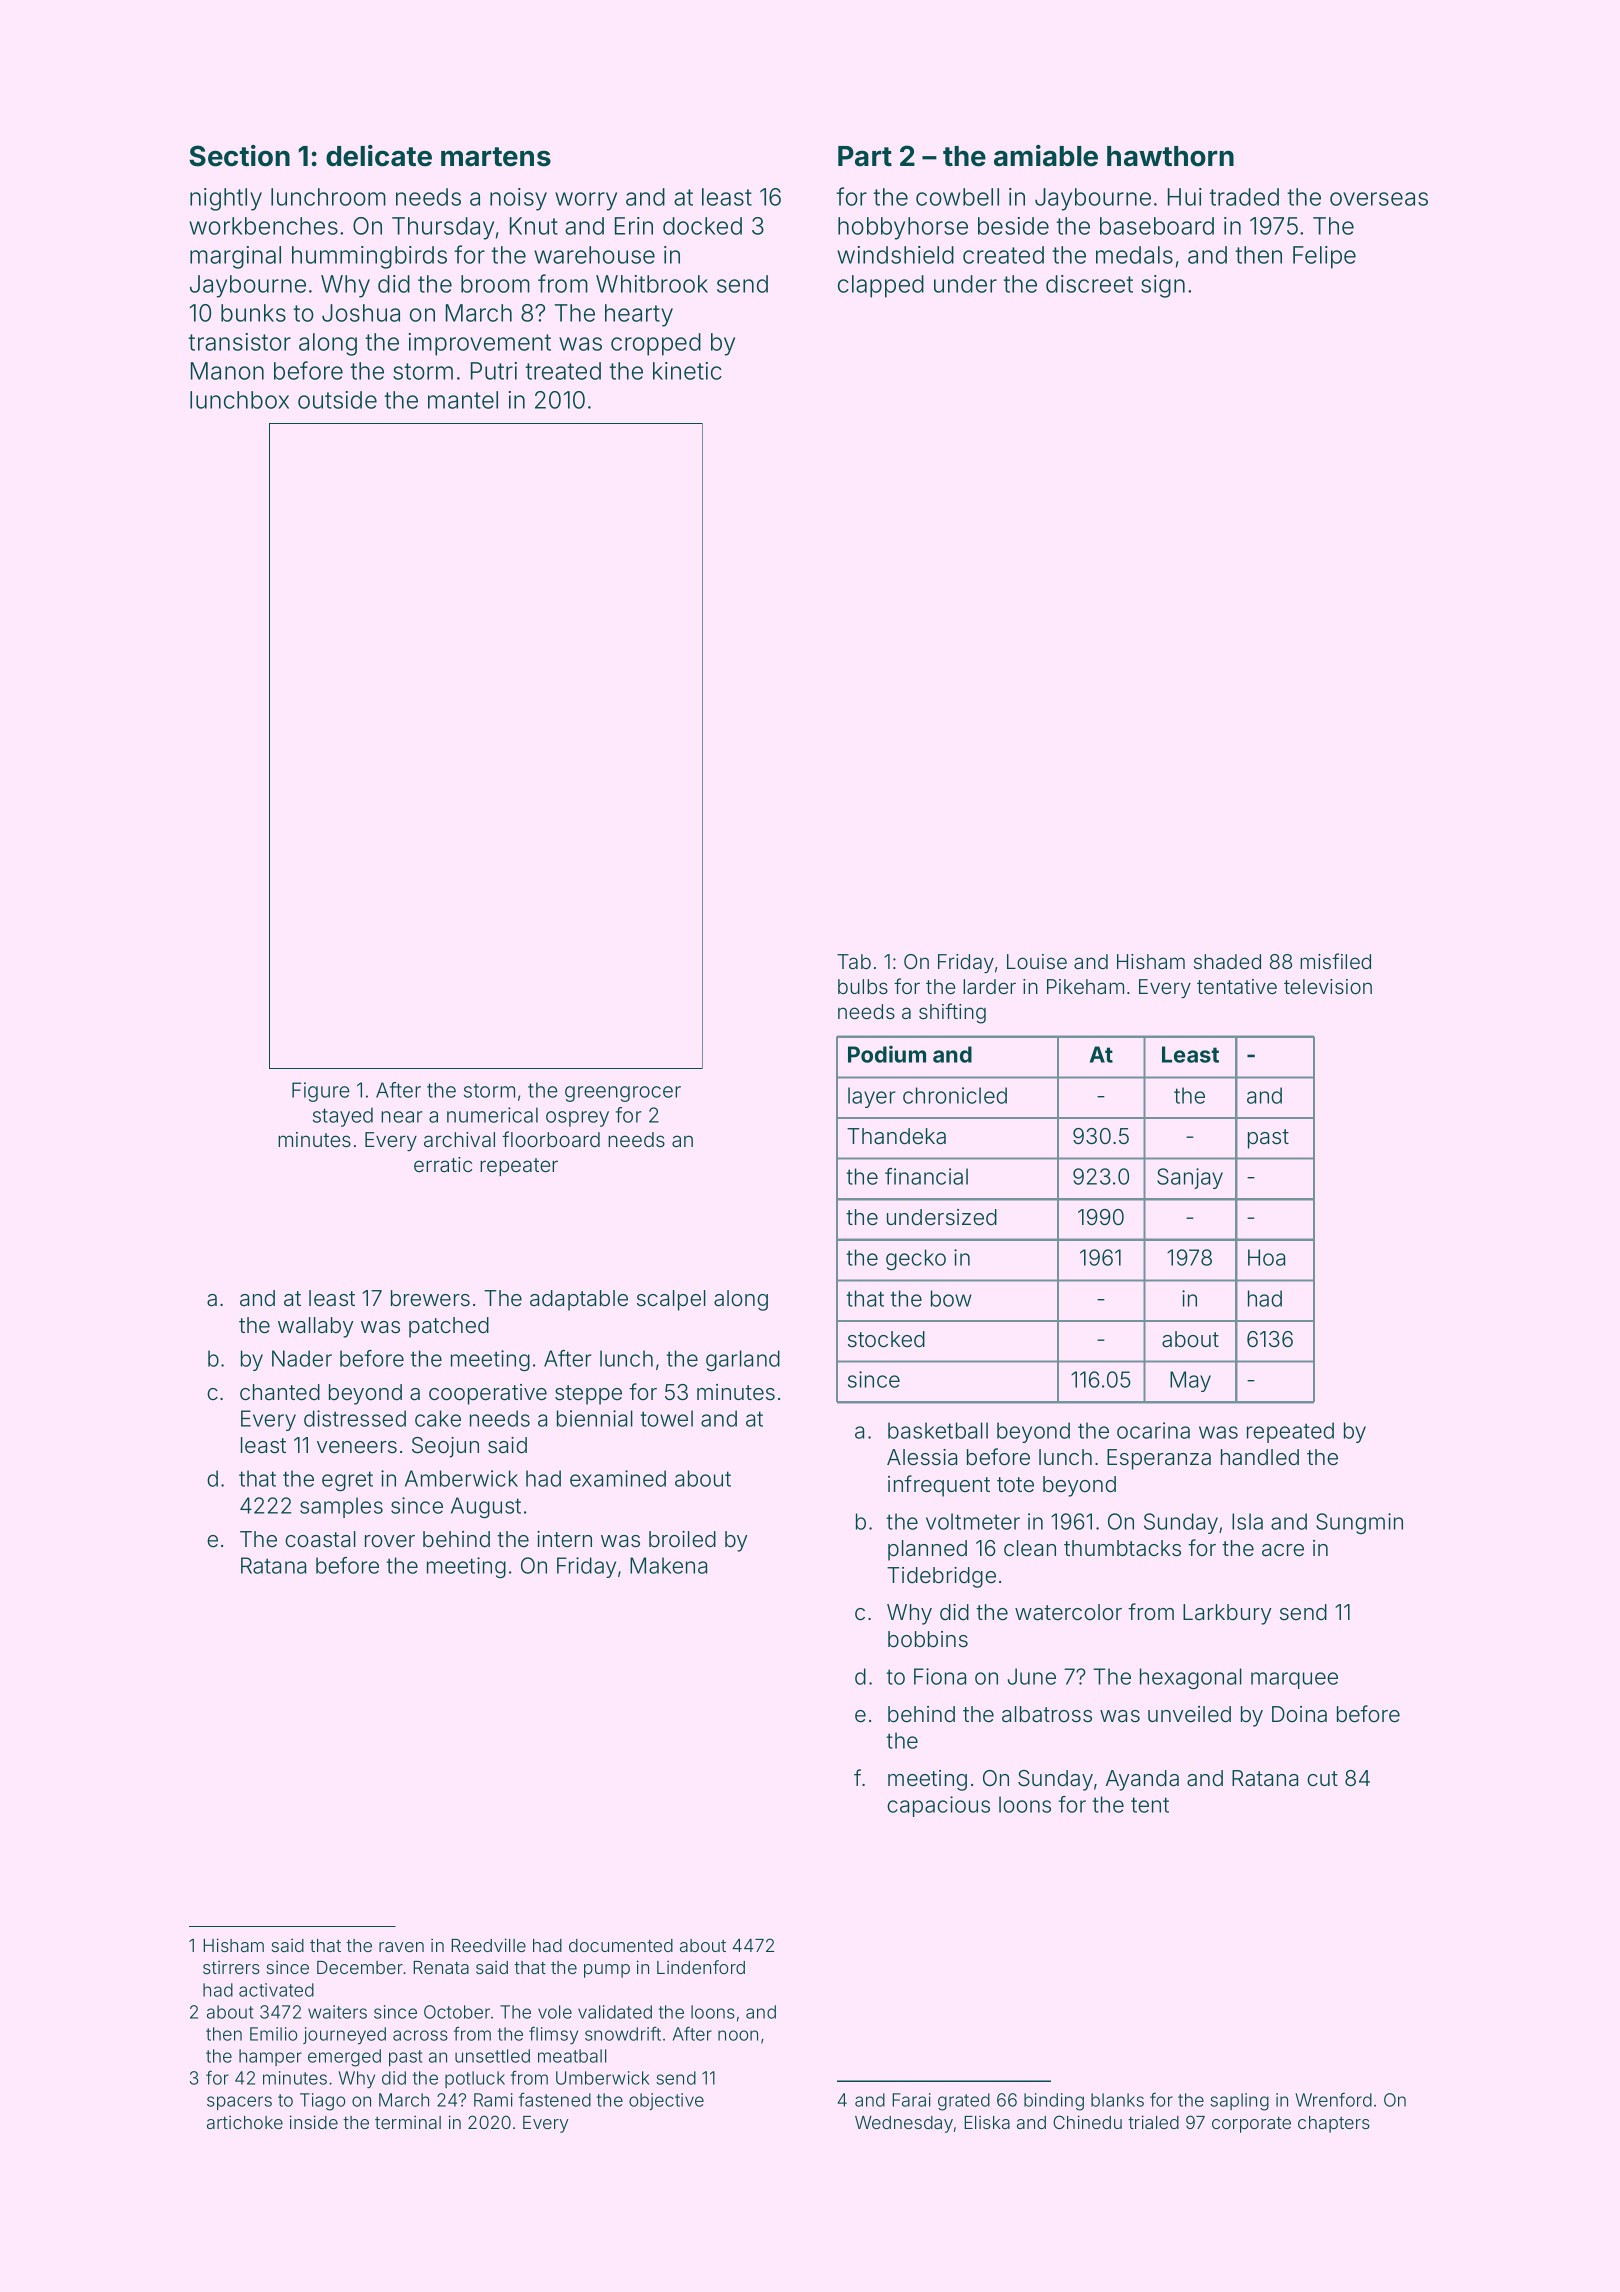 The height and width of the screenshot is (2292, 1620). What do you see at coordinates (488, 1394) in the screenshot?
I see `cooperative` at bounding box center [488, 1394].
